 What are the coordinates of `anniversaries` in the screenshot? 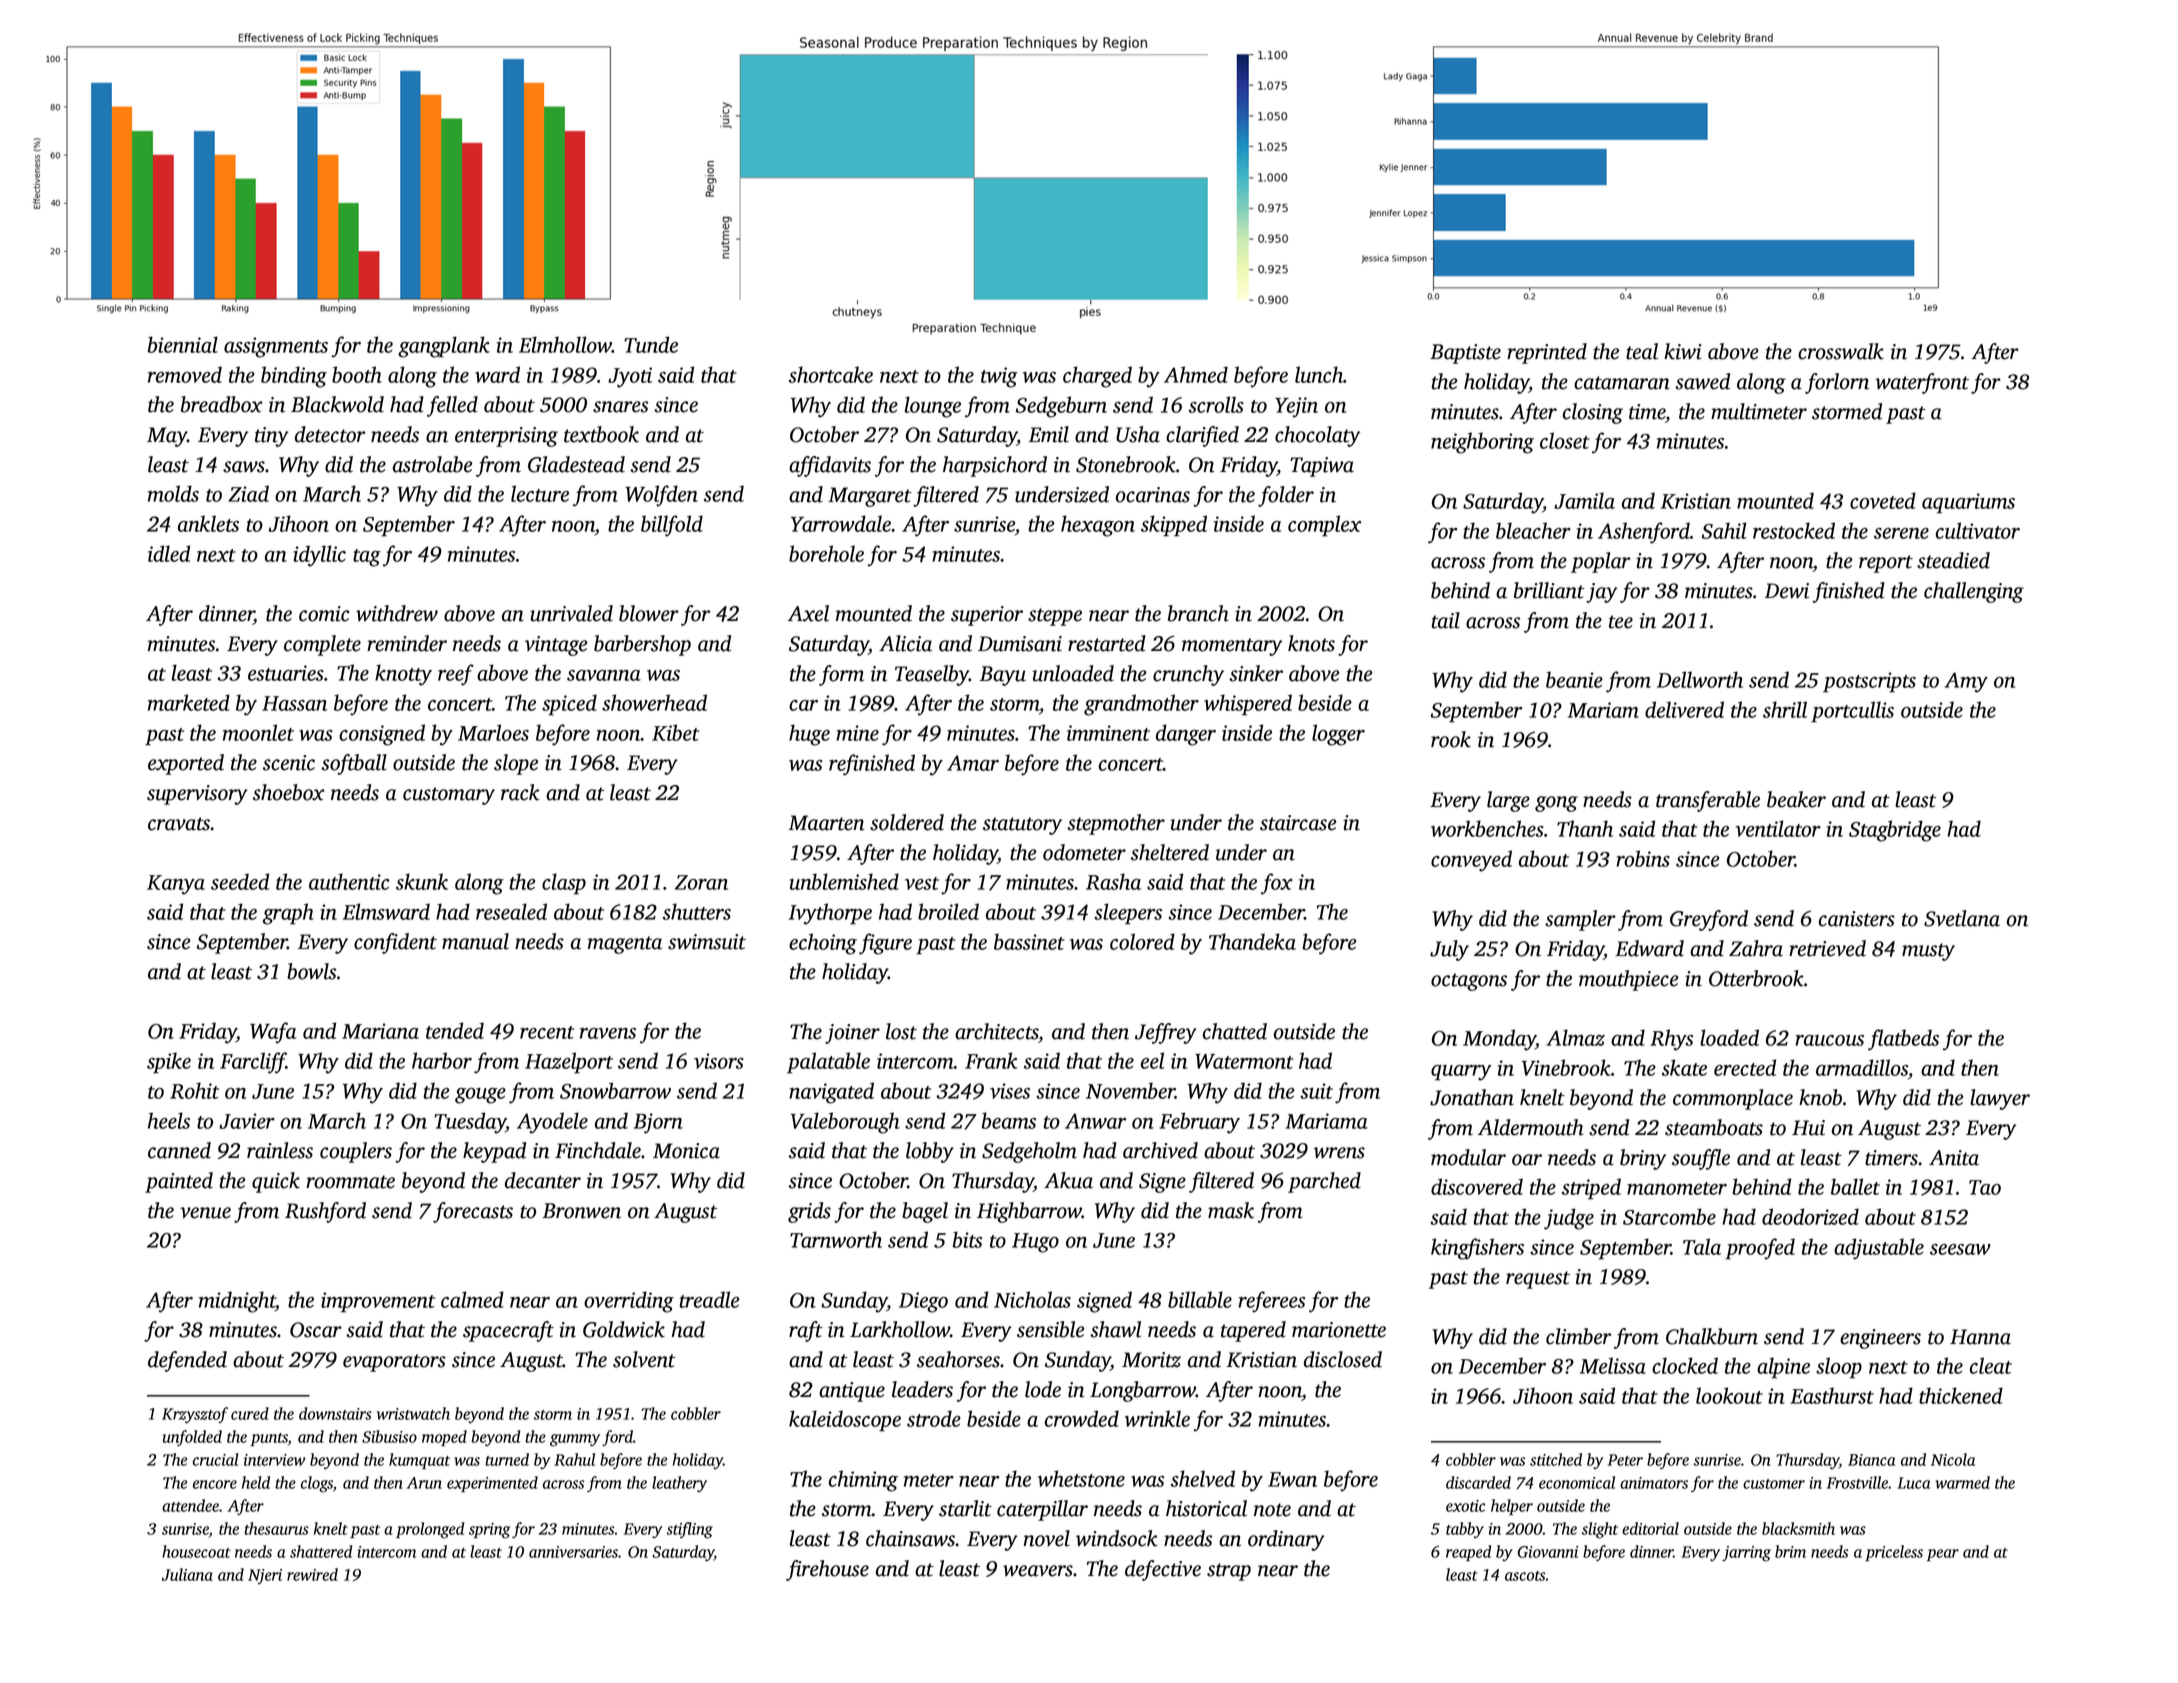 It's located at (573, 1552).
